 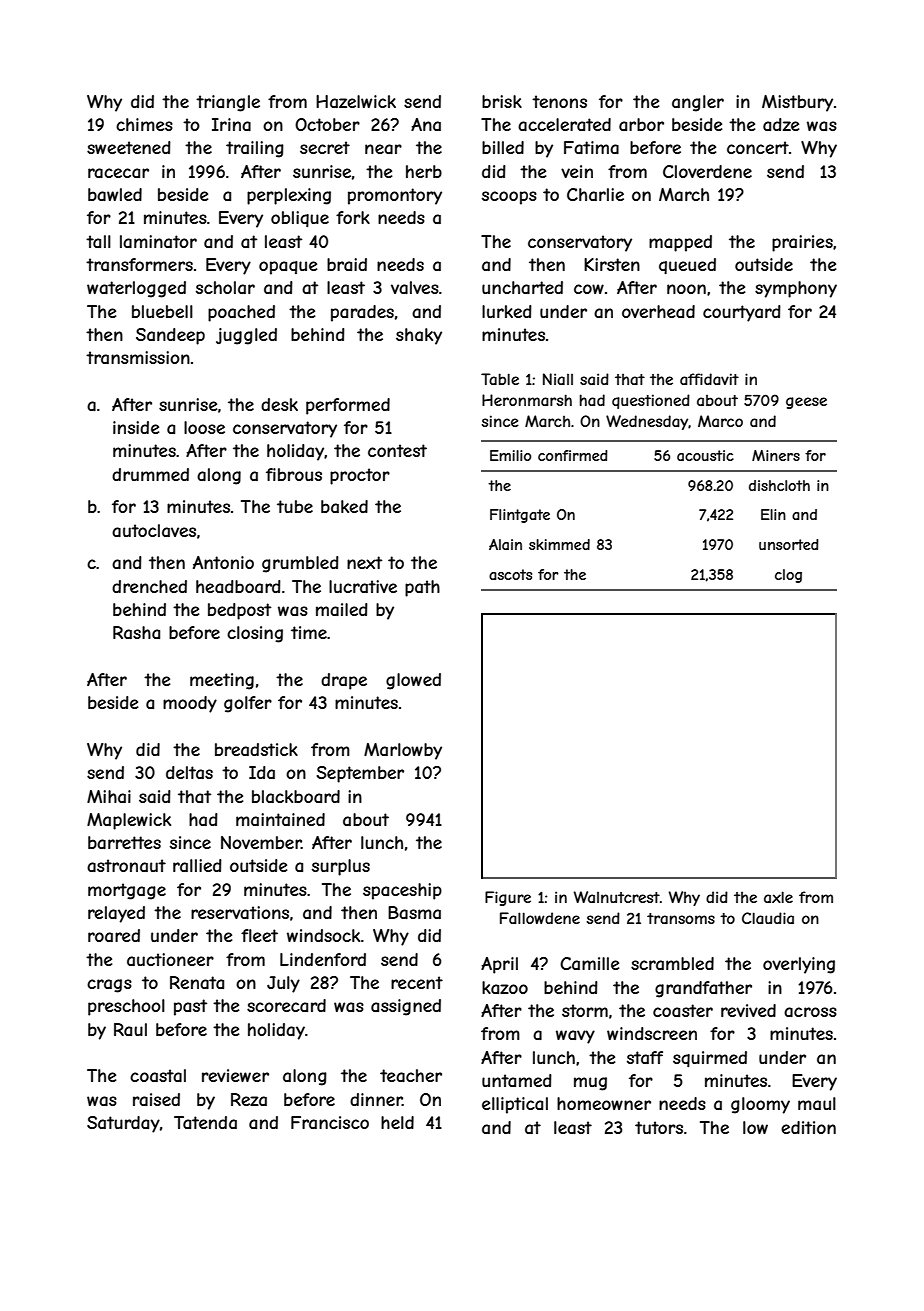 What do you see at coordinates (190, 1007) in the image?
I see `past` at bounding box center [190, 1007].
